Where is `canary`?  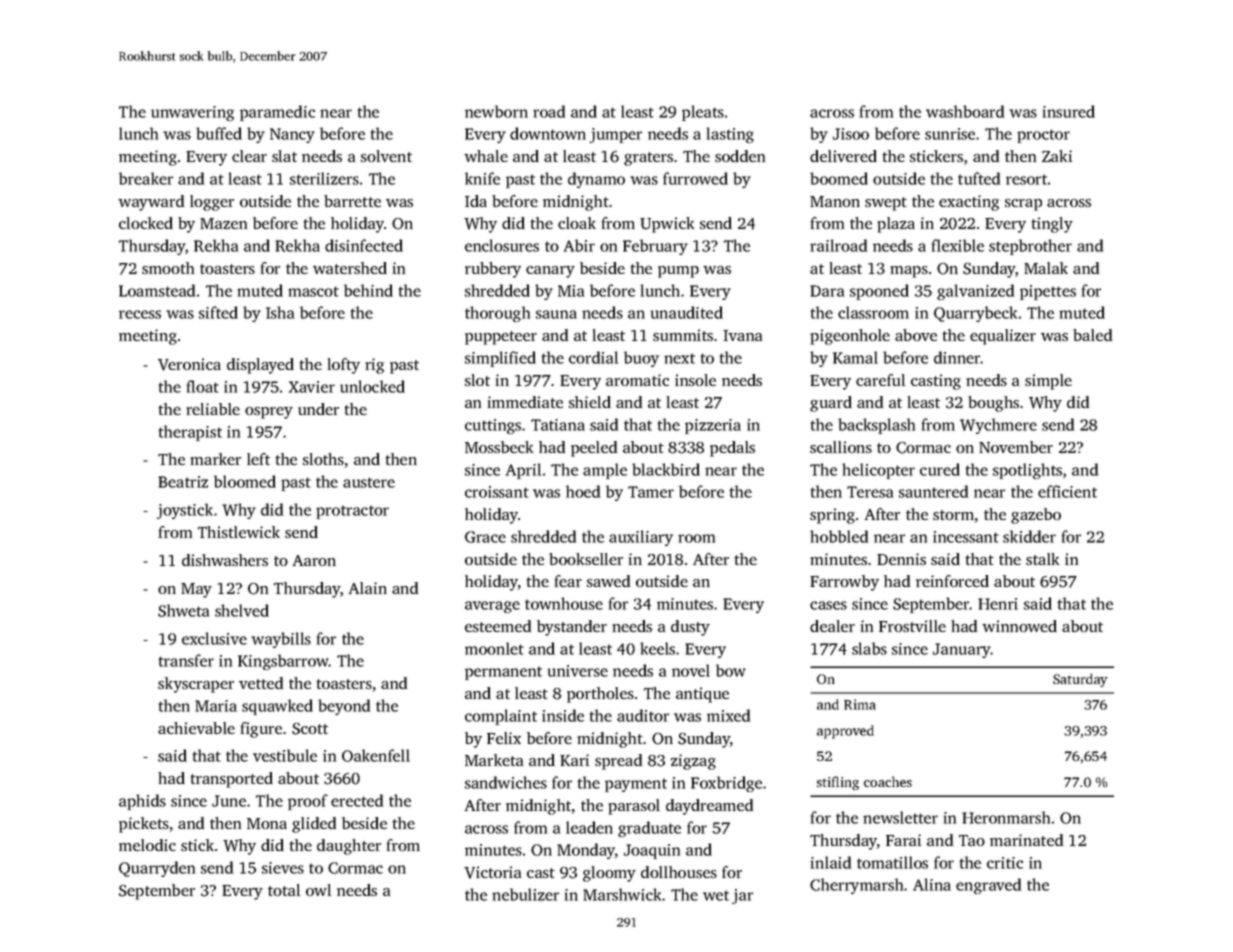
canary is located at coordinates (550, 272).
